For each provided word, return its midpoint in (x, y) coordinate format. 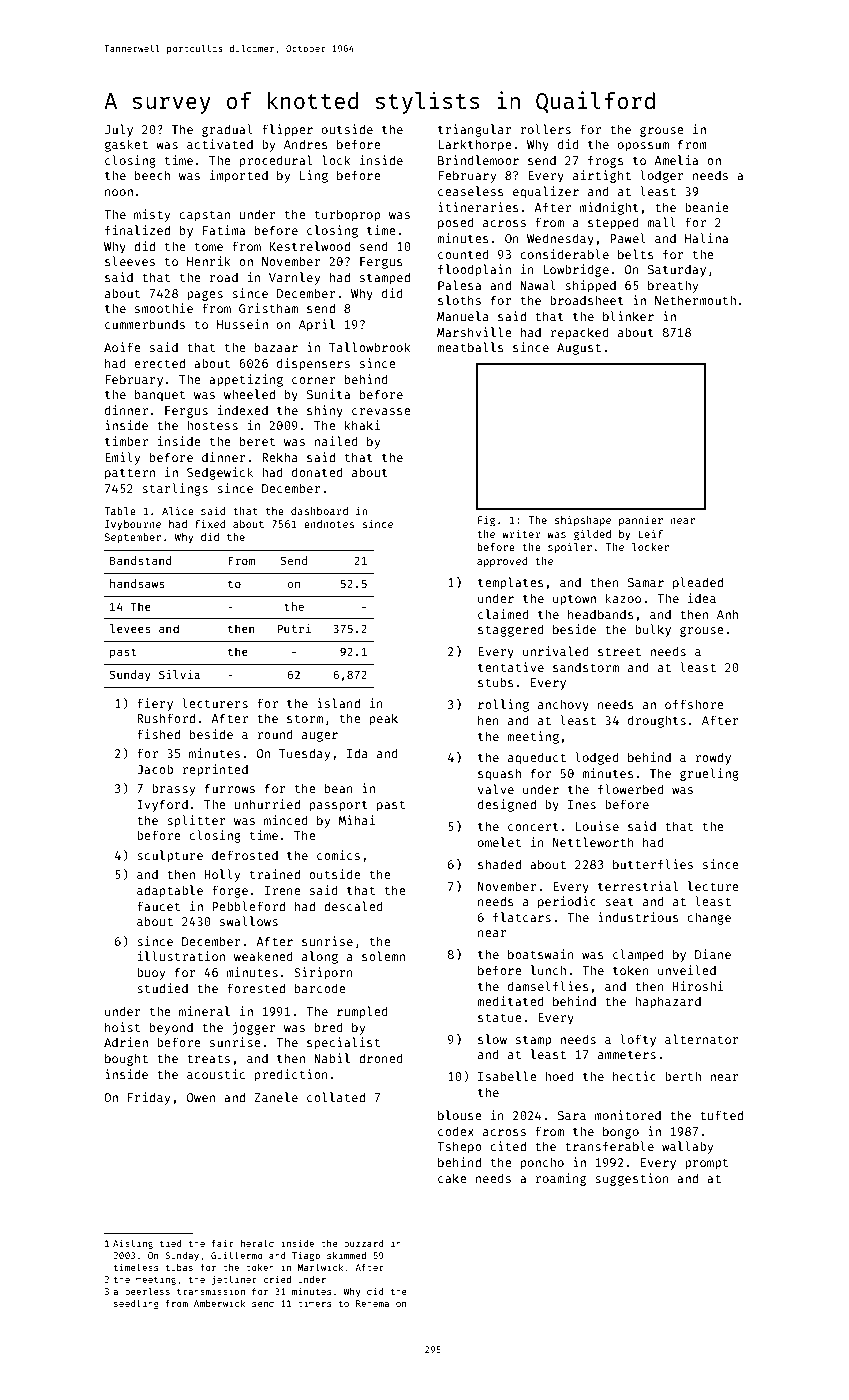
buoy (151, 973)
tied (170, 1243)
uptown (574, 600)
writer (521, 533)
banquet (160, 395)
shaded (499, 864)
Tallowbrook (370, 347)
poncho (542, 1164)
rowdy (713, 758)
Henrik (209, 261)
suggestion (632, 1179)
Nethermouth (695, 300)
